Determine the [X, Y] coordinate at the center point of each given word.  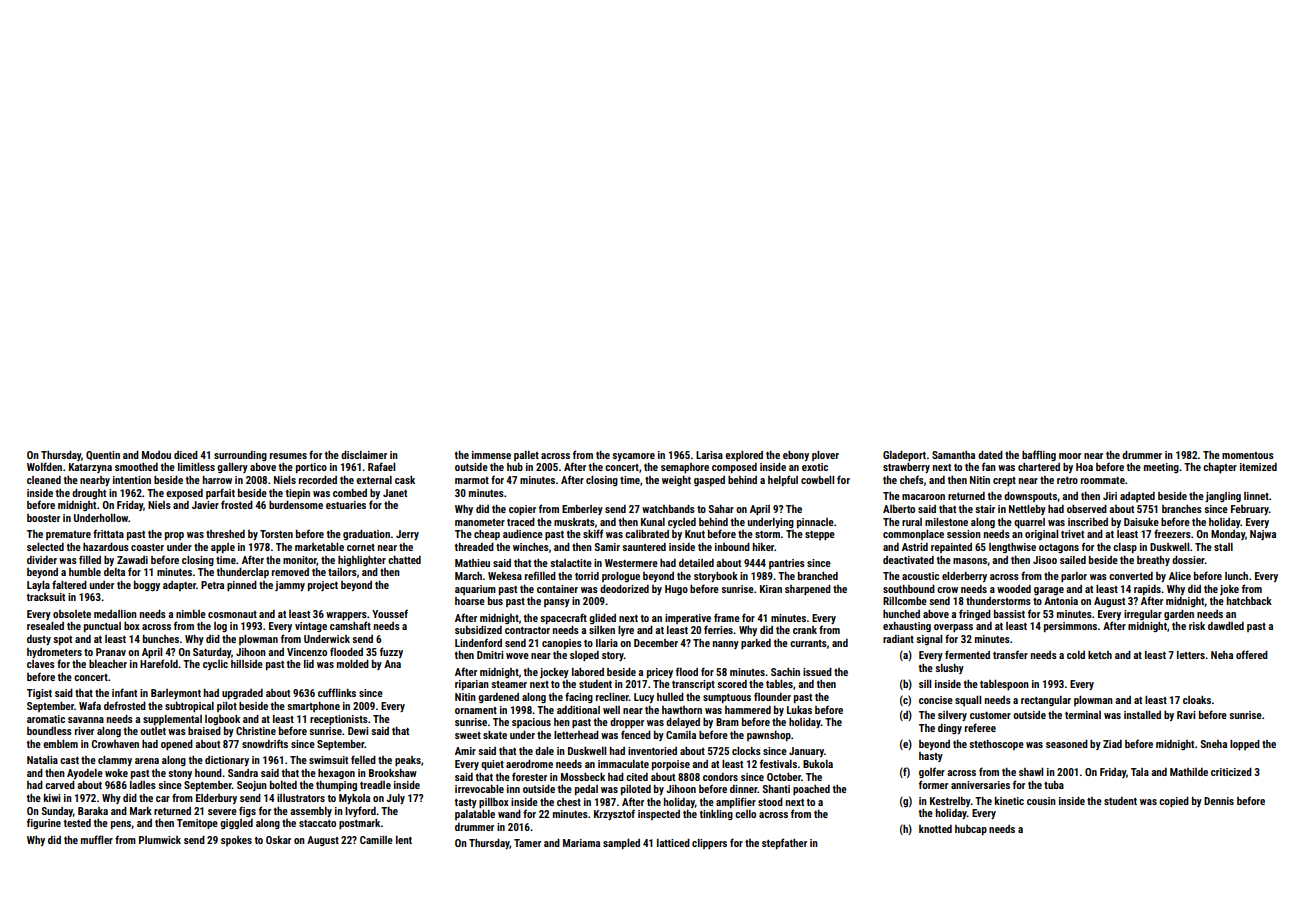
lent [404, 840]
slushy [949, 669]
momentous [1248, 455]
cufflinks [337, 692]
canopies [562, 644]
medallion [115, 614]
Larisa [709, 455]
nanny [726, 645]
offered [1252, 654]
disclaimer [364, 455]
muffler [97, 839]
